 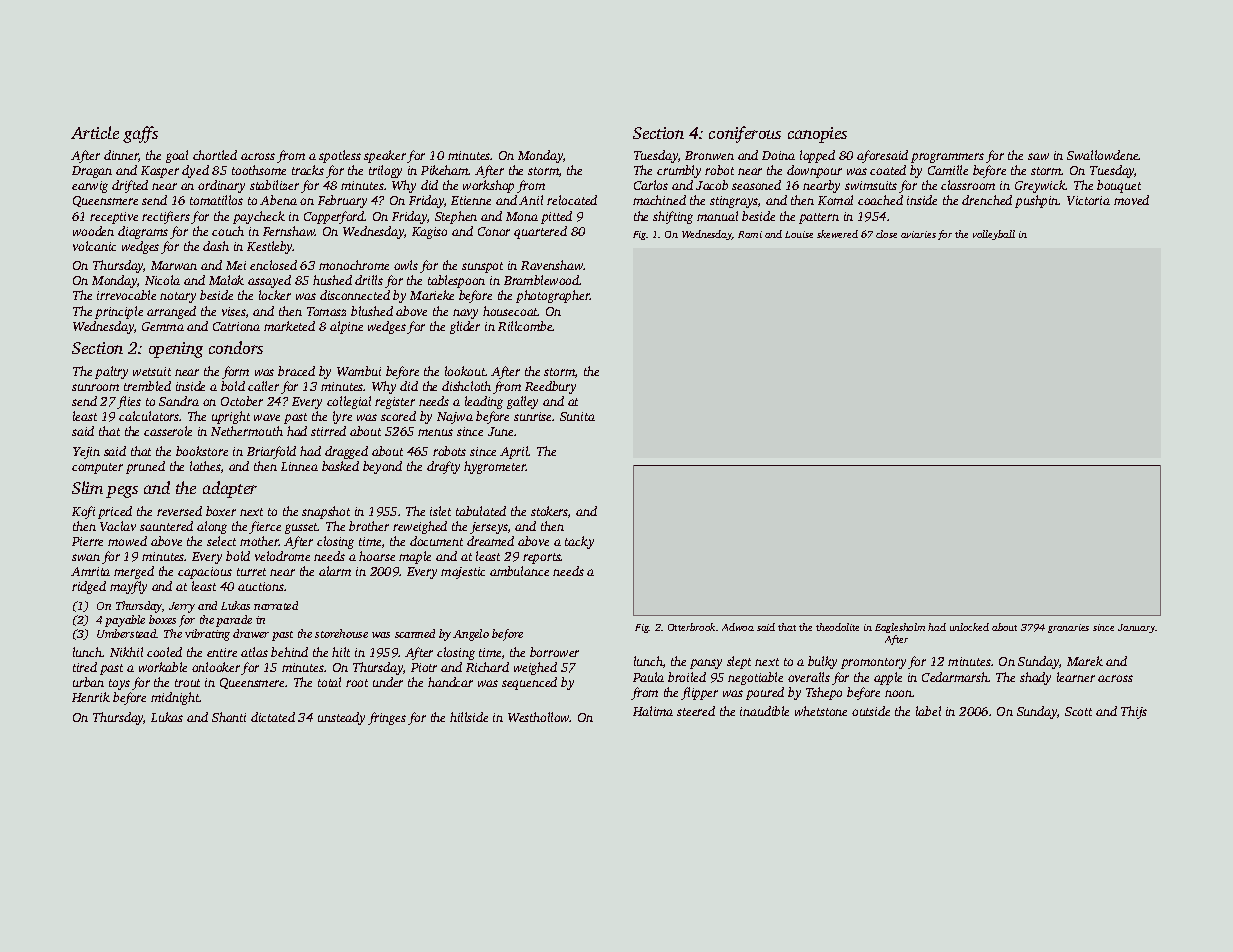 What do you see at coordinates (696, 711) in the page?
I see `steered` at bounding box center [696, 711].
